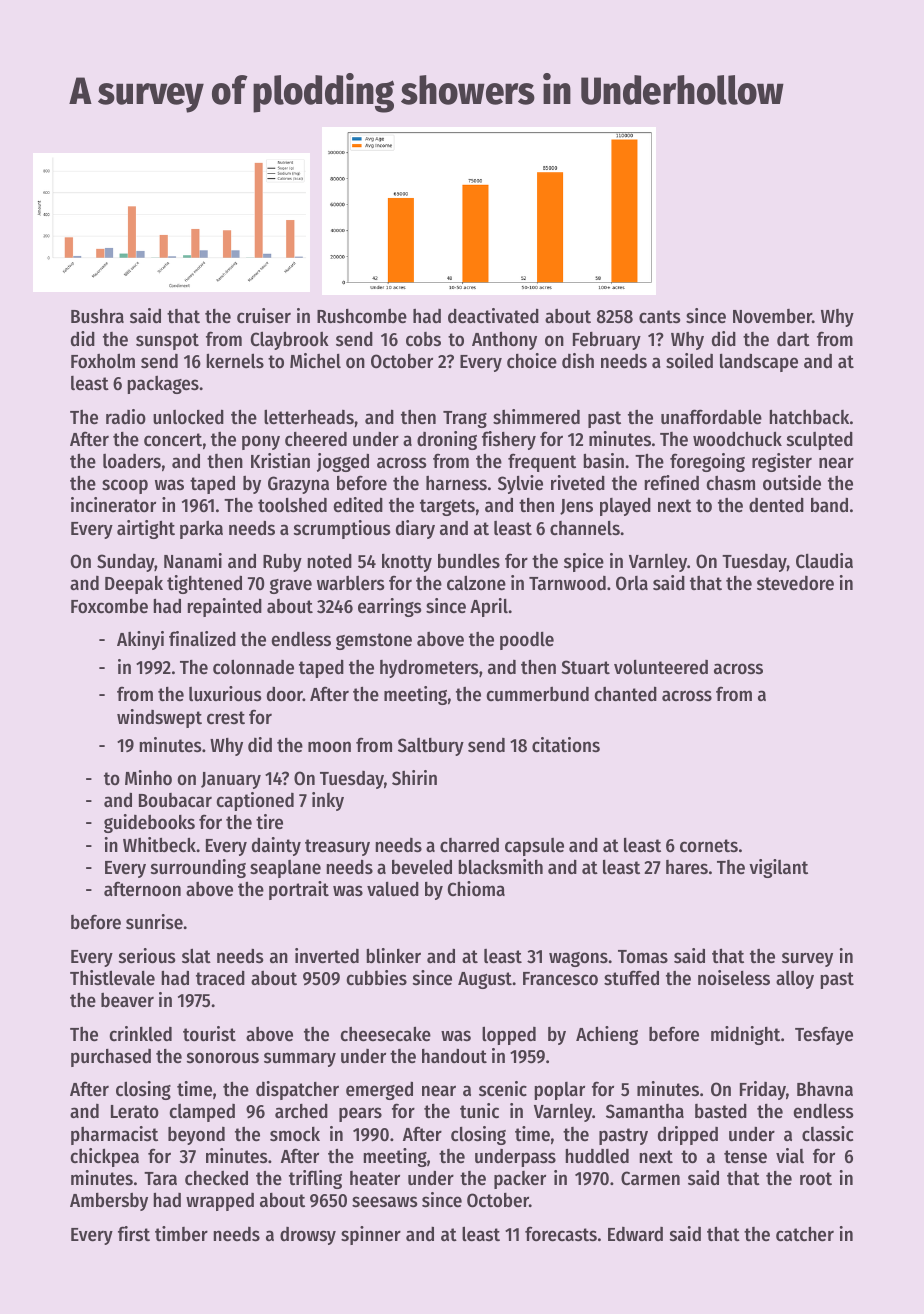  What do you see at coordinates (220, 1202) in the page?
I see `wrapped` at bounding box center [220, 1202].
